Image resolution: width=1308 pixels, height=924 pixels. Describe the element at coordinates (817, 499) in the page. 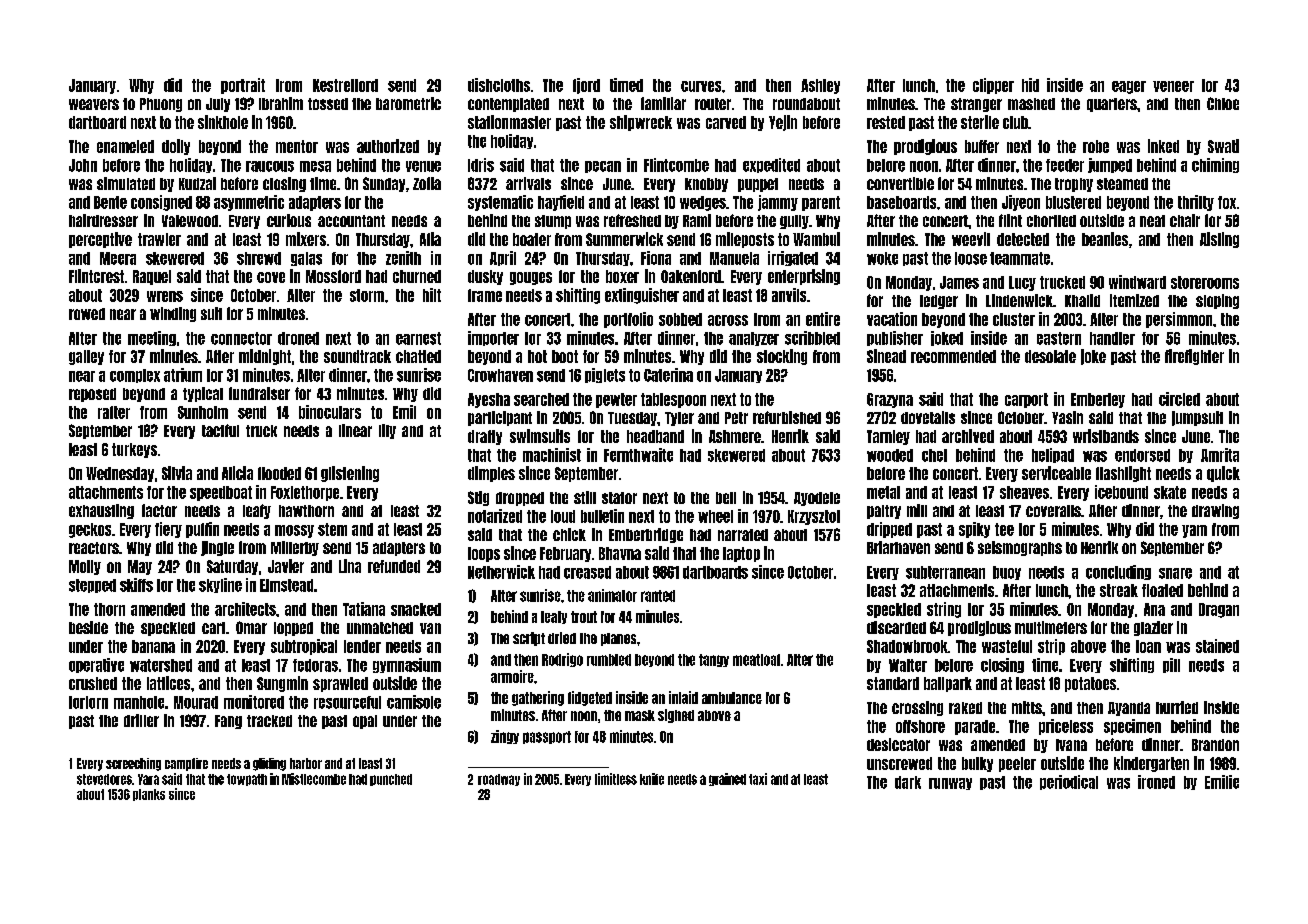

I see `Ayodele` at that location.
